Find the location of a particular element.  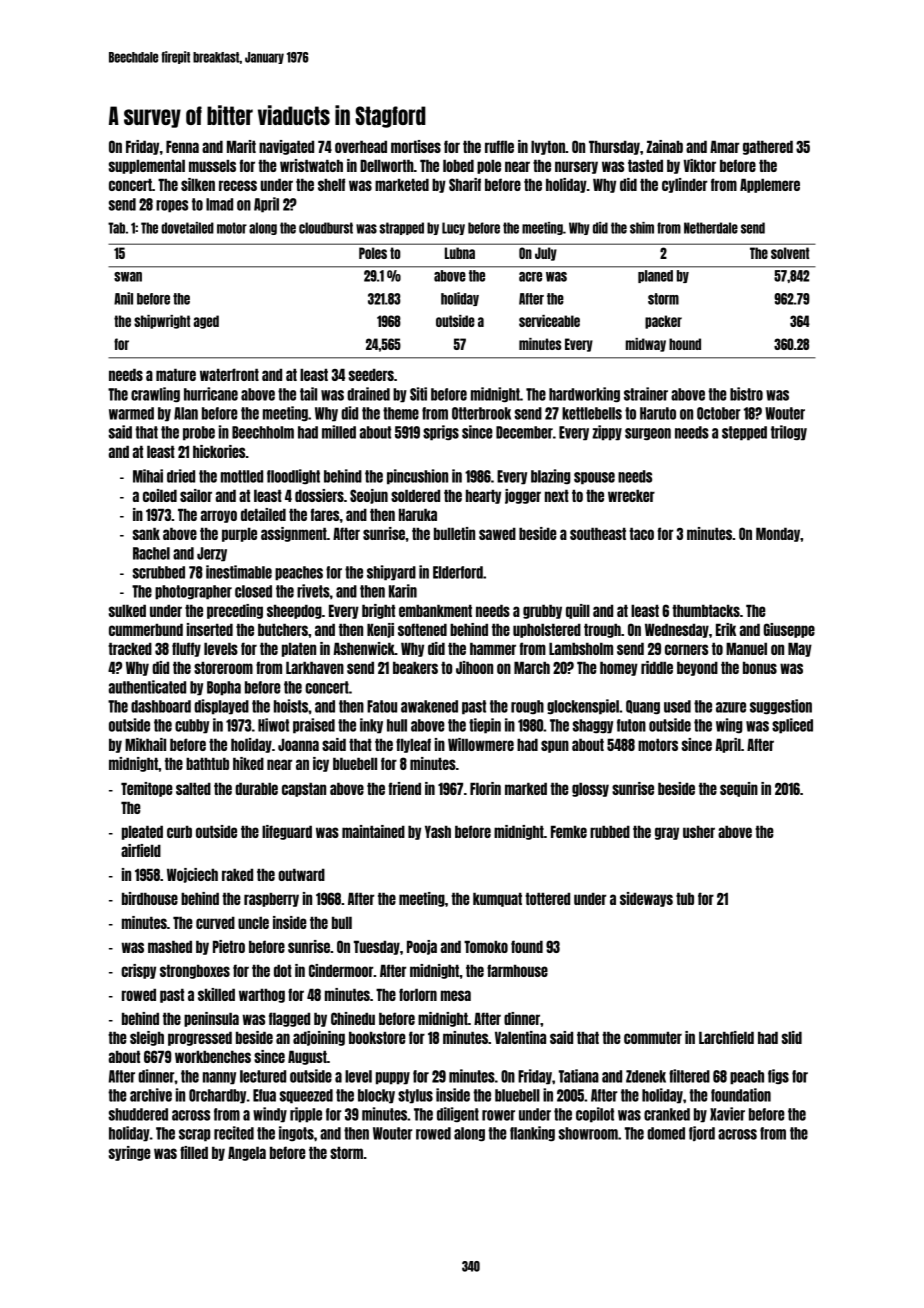

Marit is located at coordinates (241, 146).
